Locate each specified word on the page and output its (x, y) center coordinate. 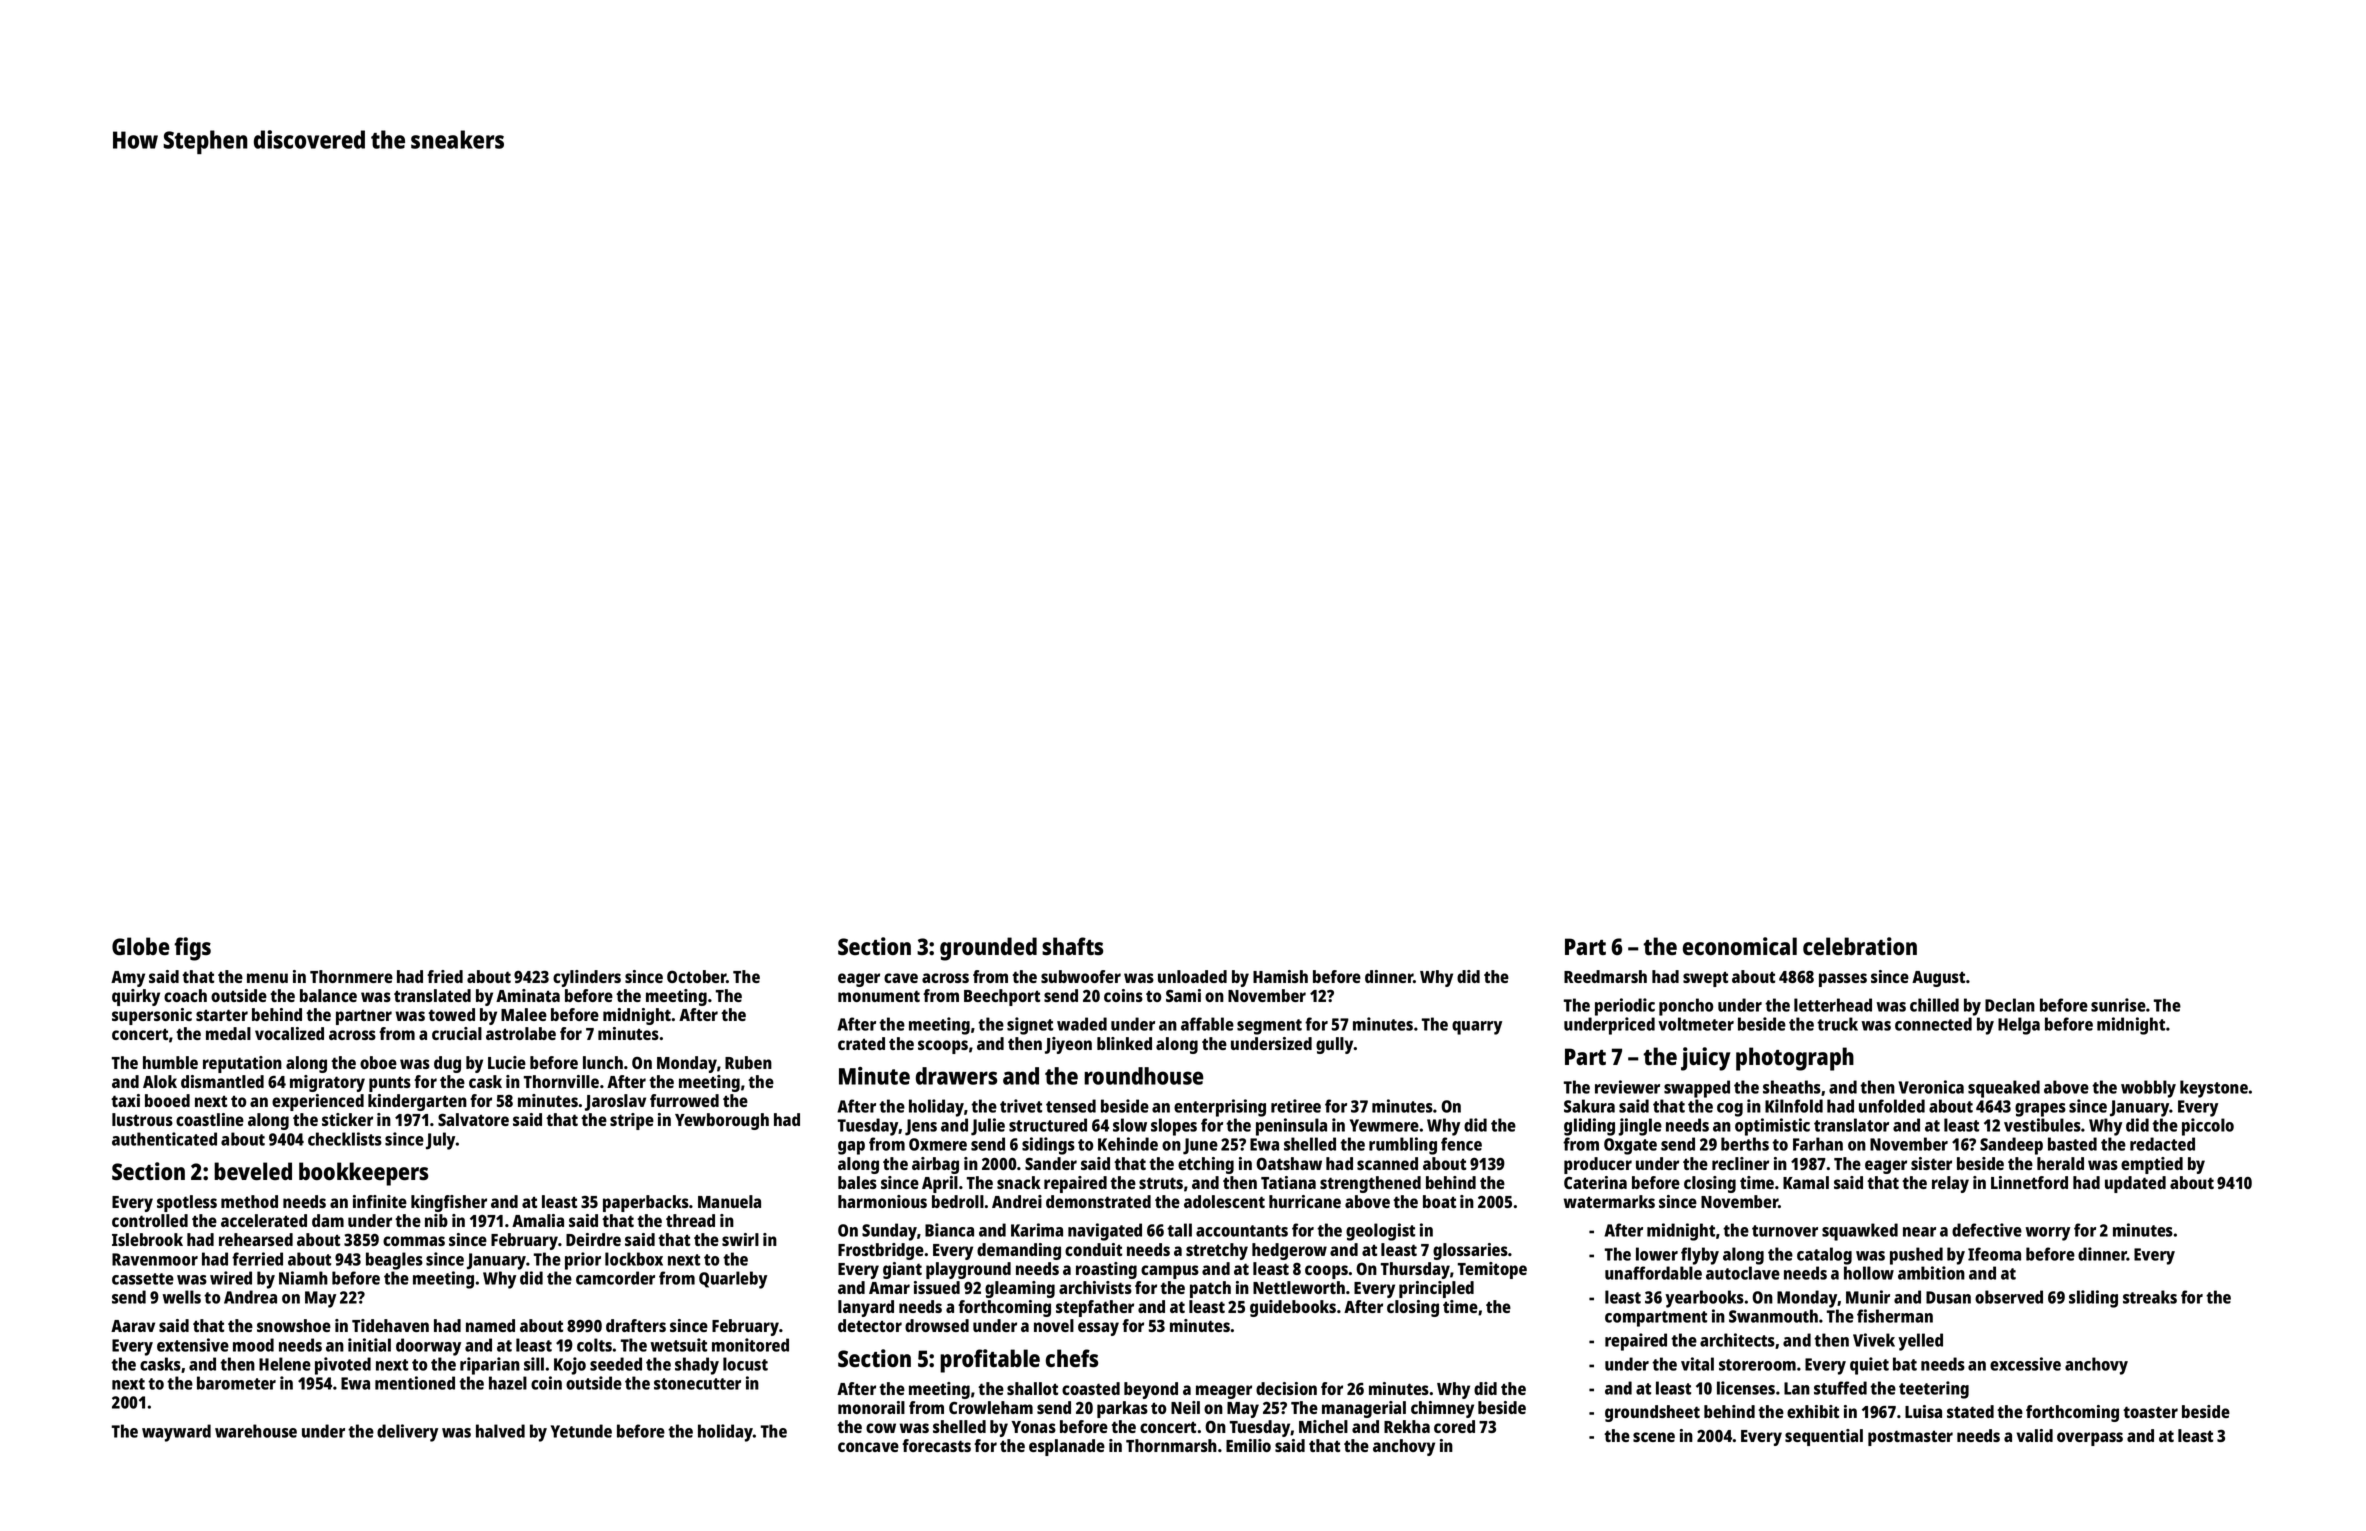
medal (228, 1033)
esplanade (1067, 1447)
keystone (2214, 1089)
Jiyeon (1068, 1045)
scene (1654, 1437)
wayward (176, 1433)
